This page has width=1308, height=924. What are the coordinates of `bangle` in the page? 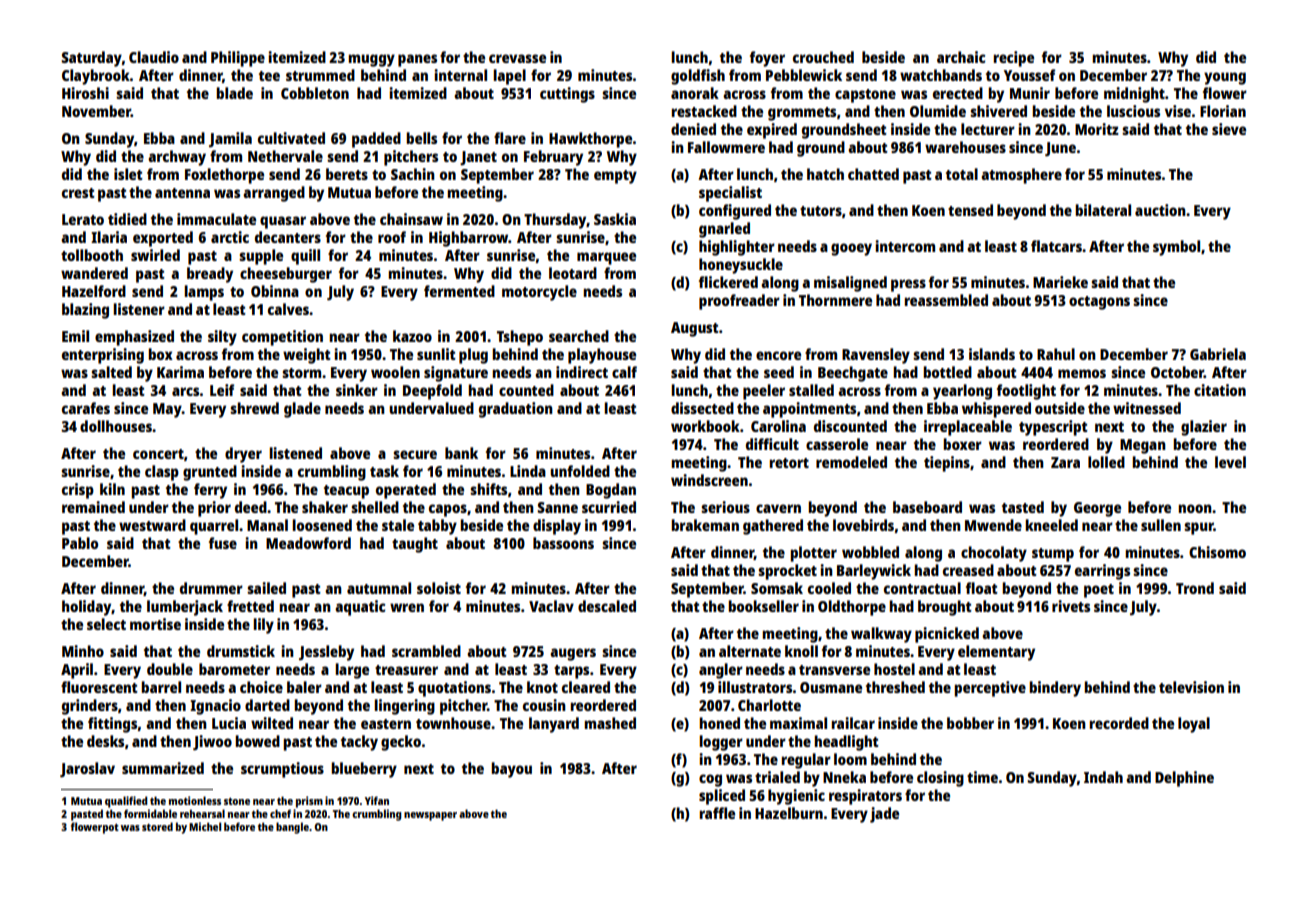 It's located at (292, 828).
